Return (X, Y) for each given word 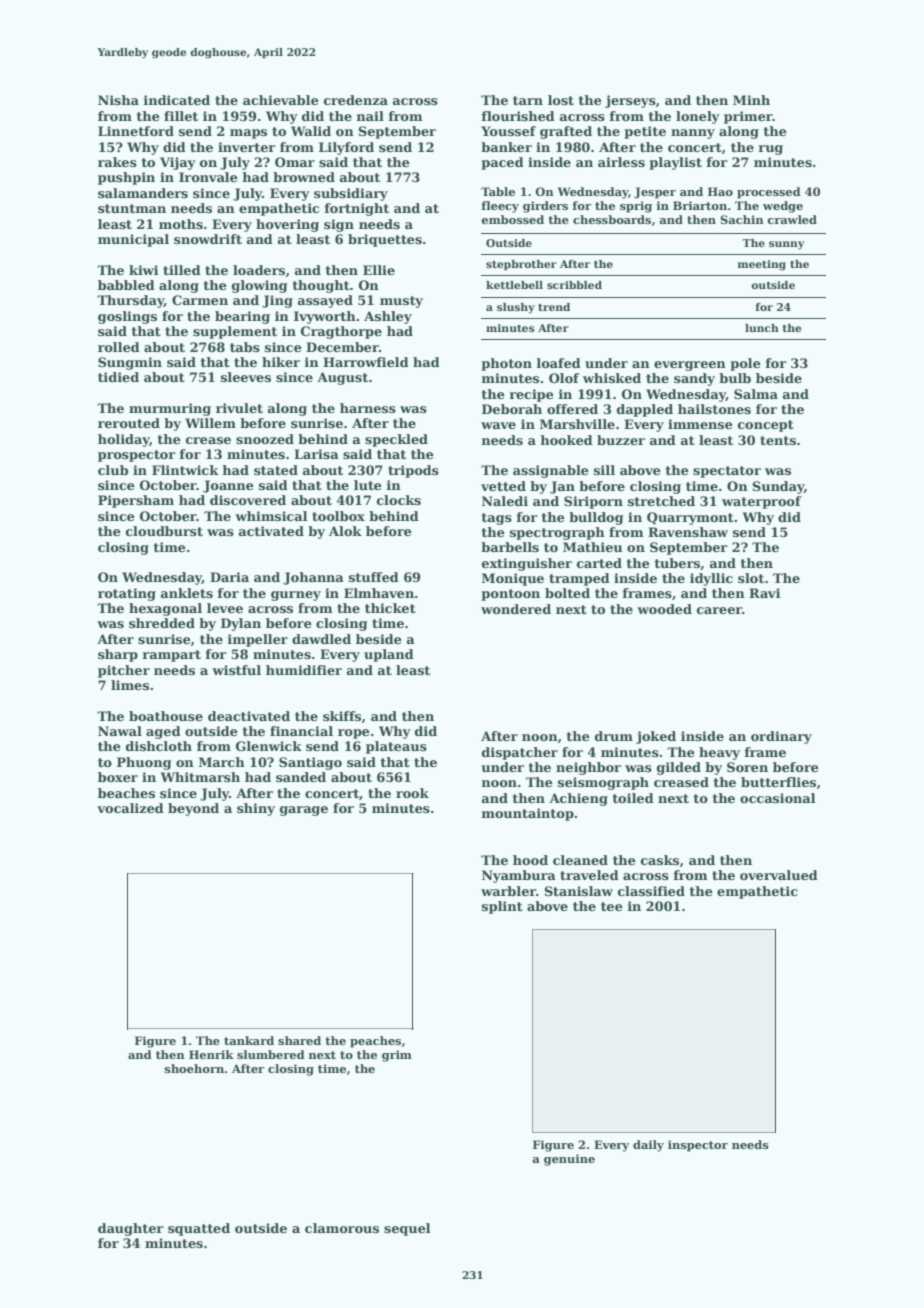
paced (502, 163)
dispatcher (520, 753)
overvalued (779, 875)
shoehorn (194, 1068)
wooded (664, 609)
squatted (199, 1229)
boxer (118, 777)
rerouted (129, 423)
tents (778, 440)
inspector (698, 1146)
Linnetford (136, 131)
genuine (569, 1160)
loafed (559, 363)
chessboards (612, 219)
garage (304, 811)
